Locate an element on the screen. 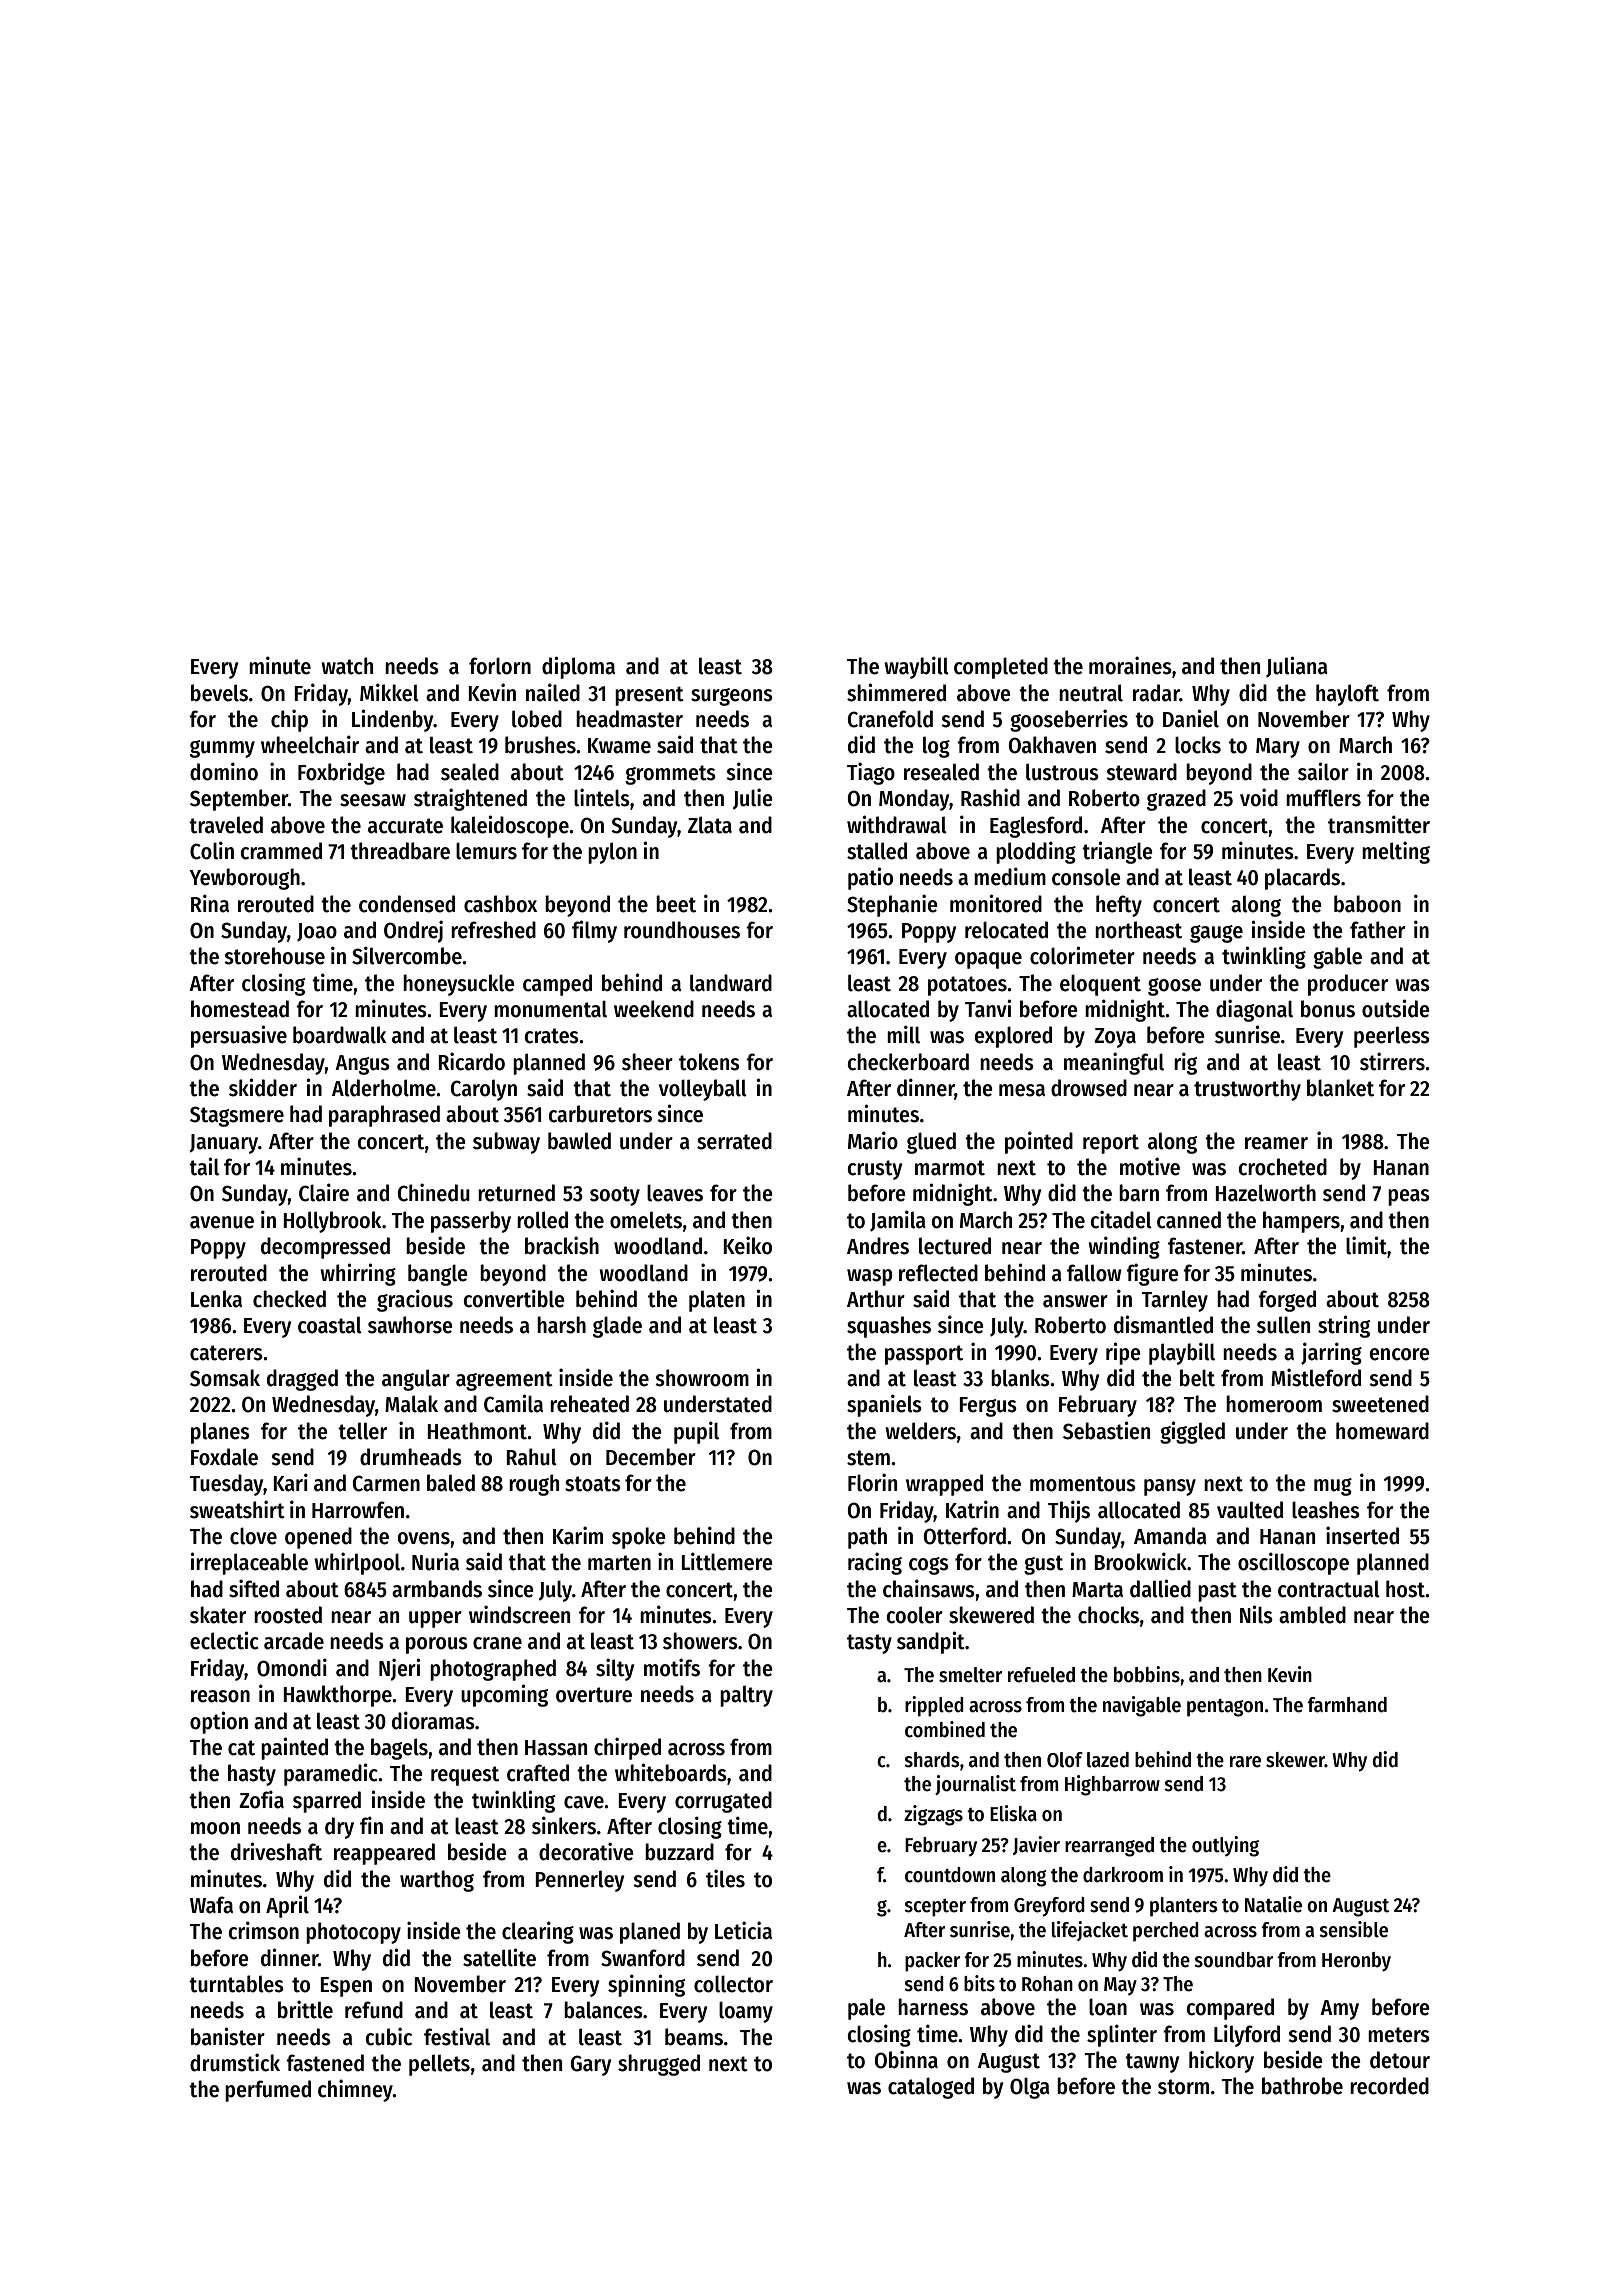 Image resolution: width=1620 pixels, height=2292 pixels. gauge is located at coordinates (1216, 934).
